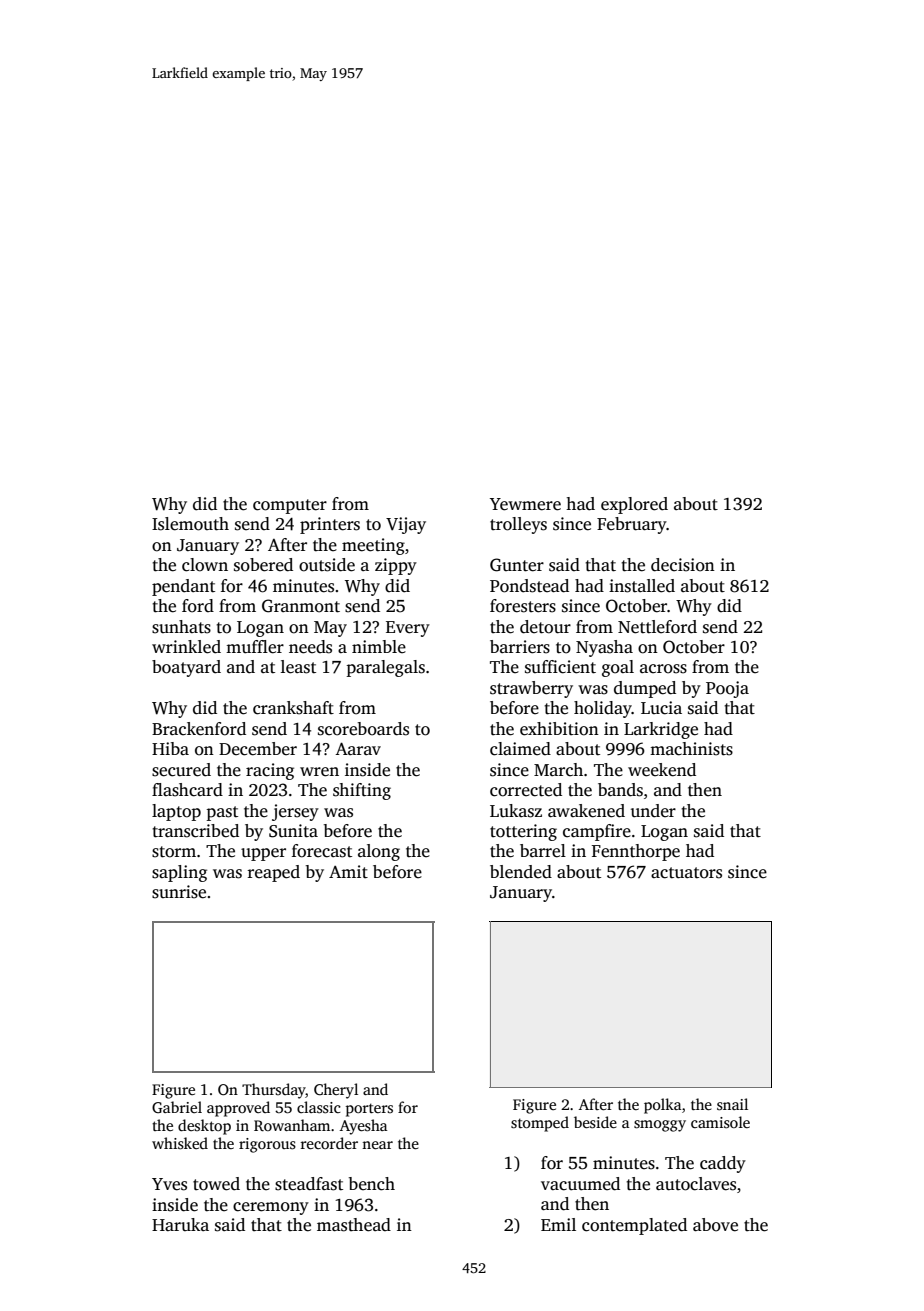  What do you see at coordinates (727, 689) in the document?
I see `Pooja` at bounding box center [727, 689].
